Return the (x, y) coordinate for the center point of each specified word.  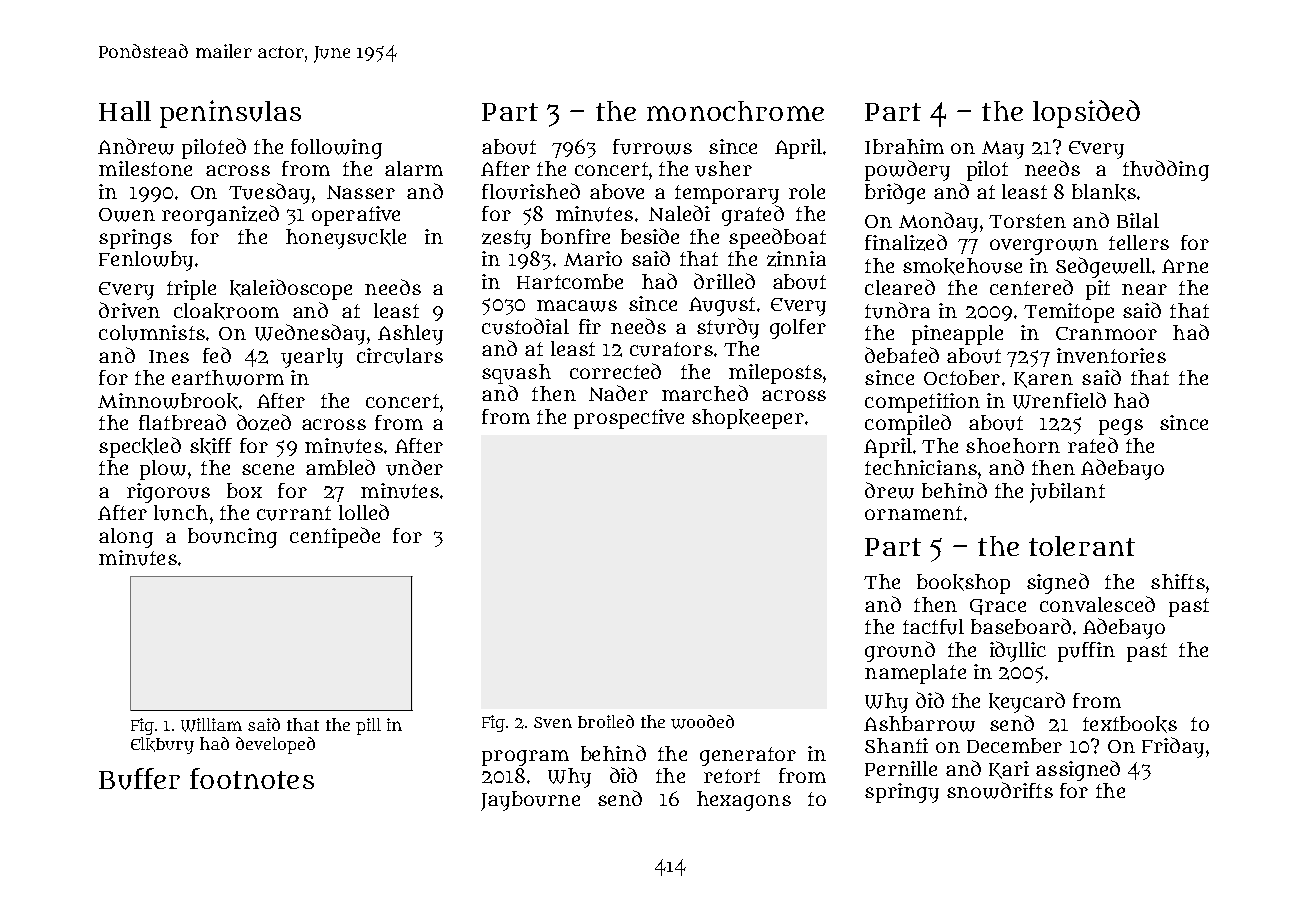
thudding (1166, 170)
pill (368, 726)
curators (671, 349)
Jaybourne (530, 801)
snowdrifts (1000, 790)
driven (129, 310)
